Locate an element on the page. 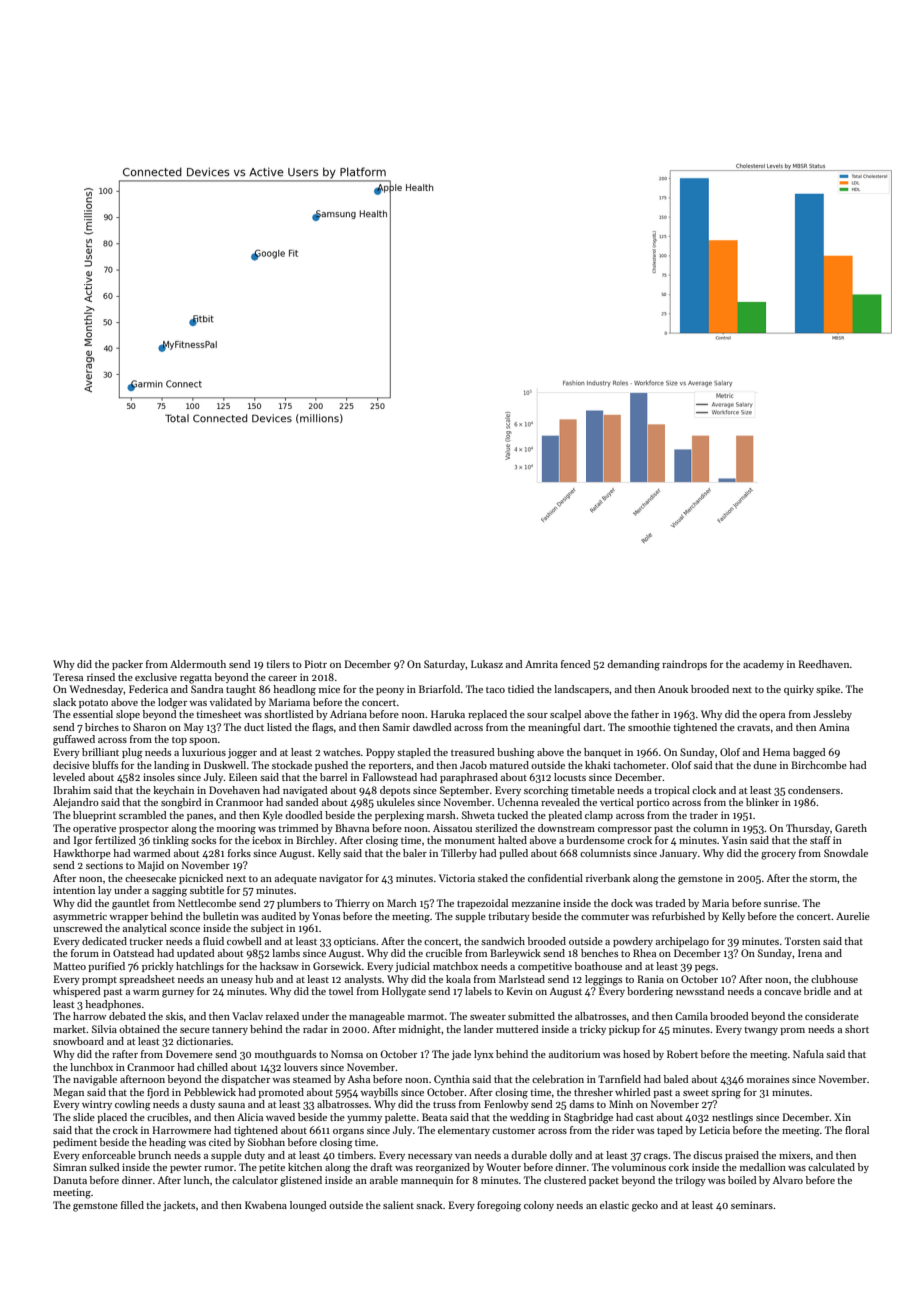 This document has width=924, height=1308. taped is located at coordinates (670, 1131).
